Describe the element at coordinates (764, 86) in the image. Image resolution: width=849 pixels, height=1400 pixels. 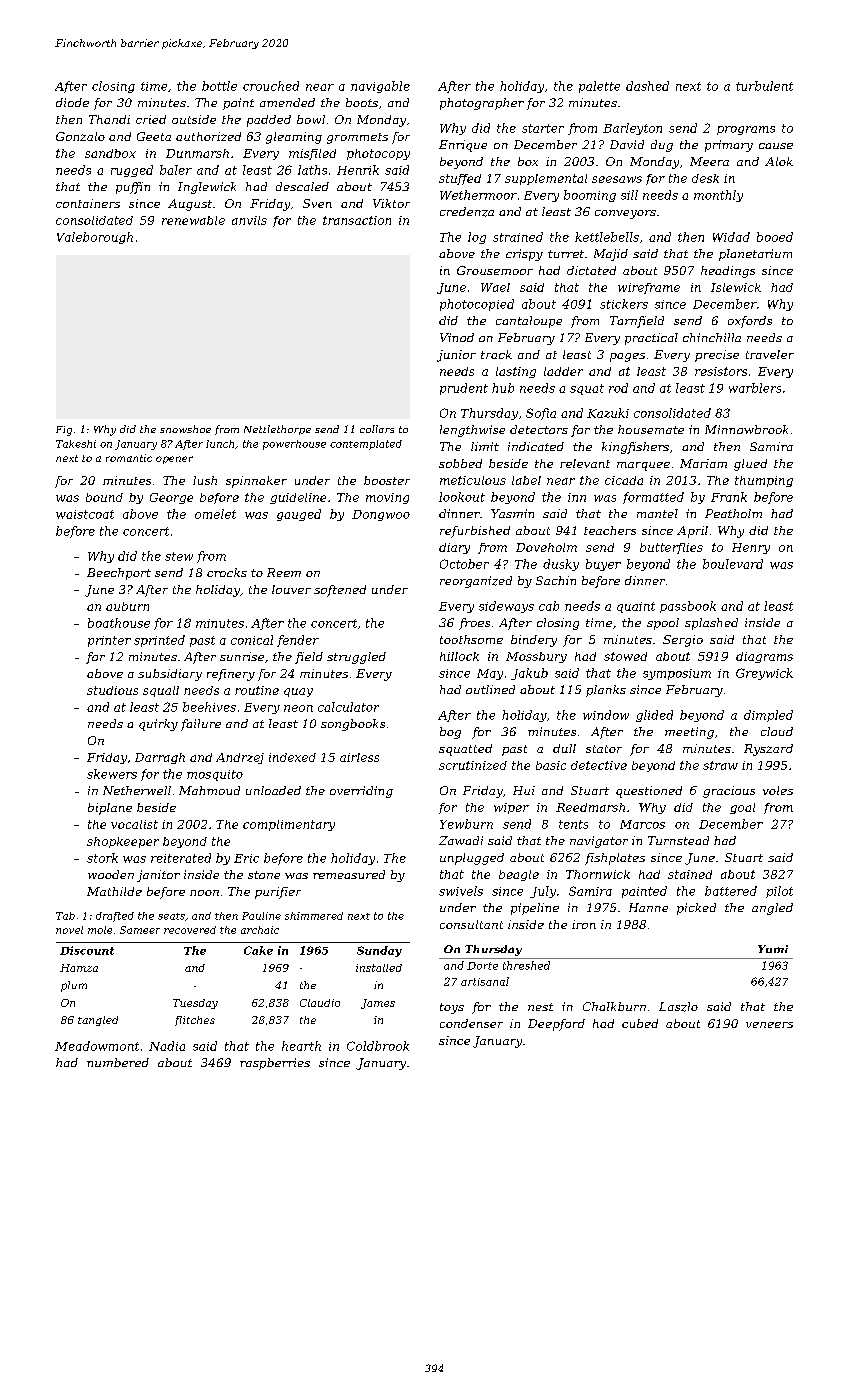
I see `turbulent` at that location.
